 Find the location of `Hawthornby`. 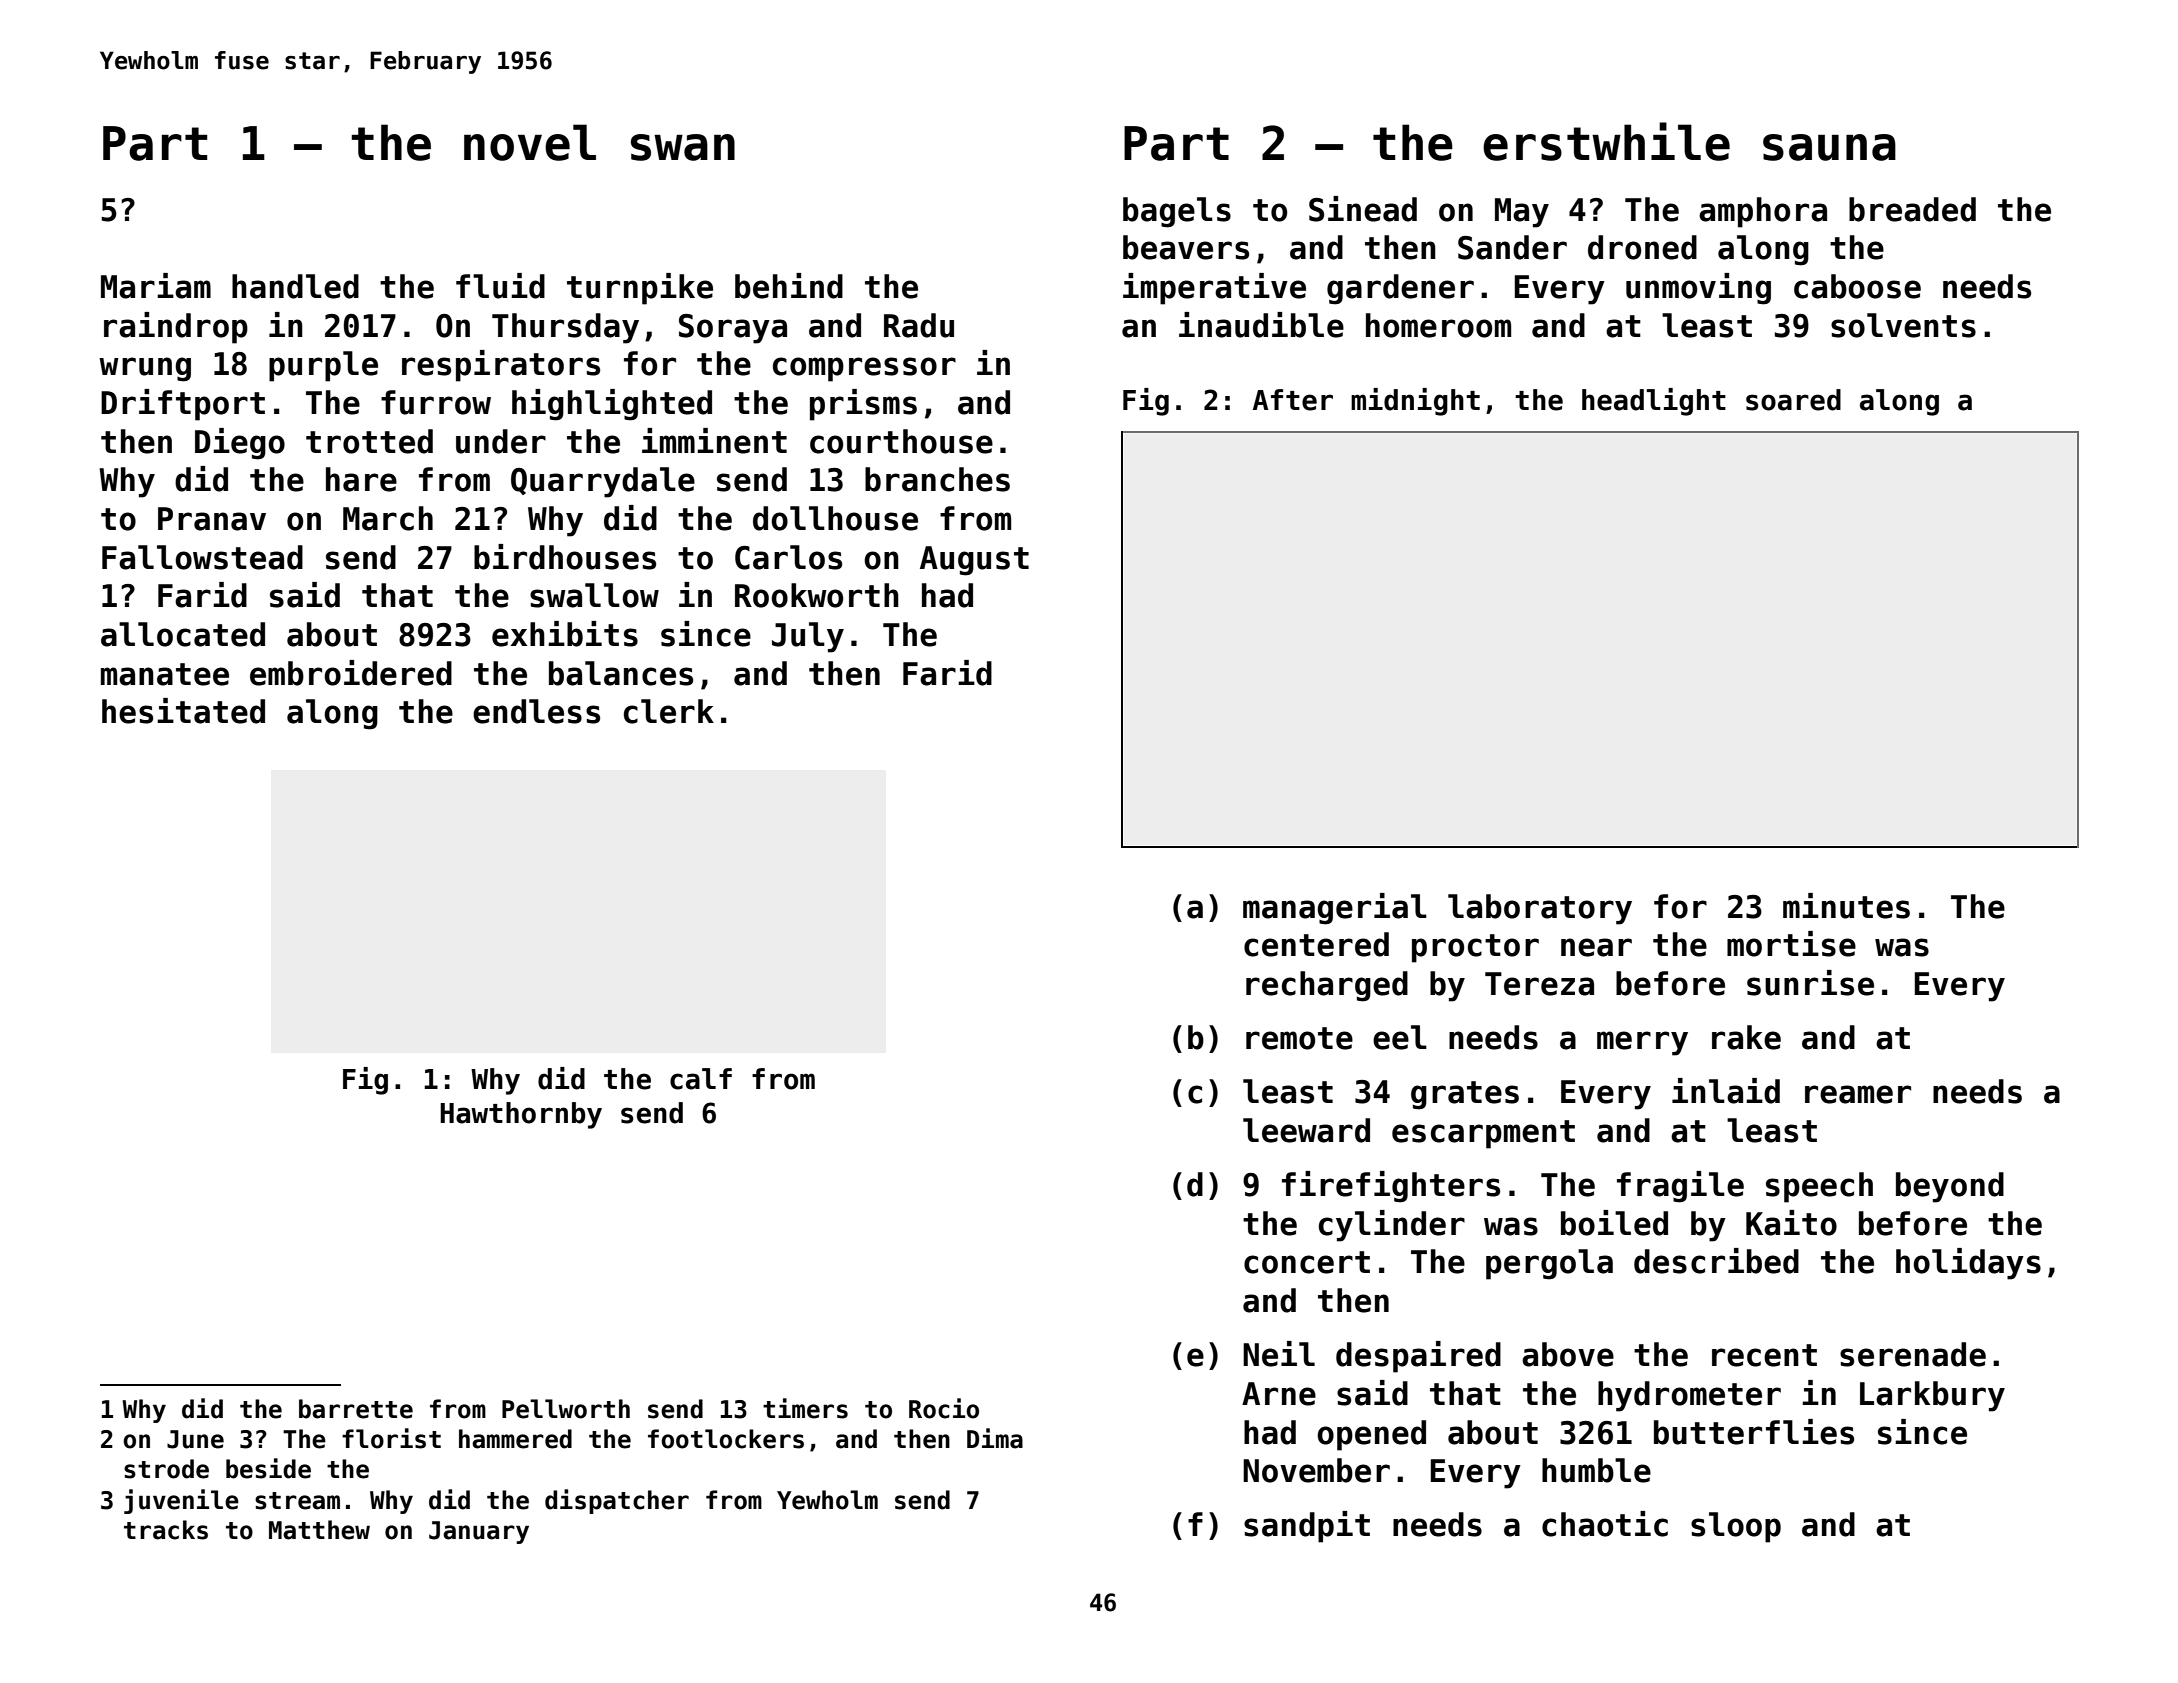

Hawthornby is located at coordinates (521, 1115).
